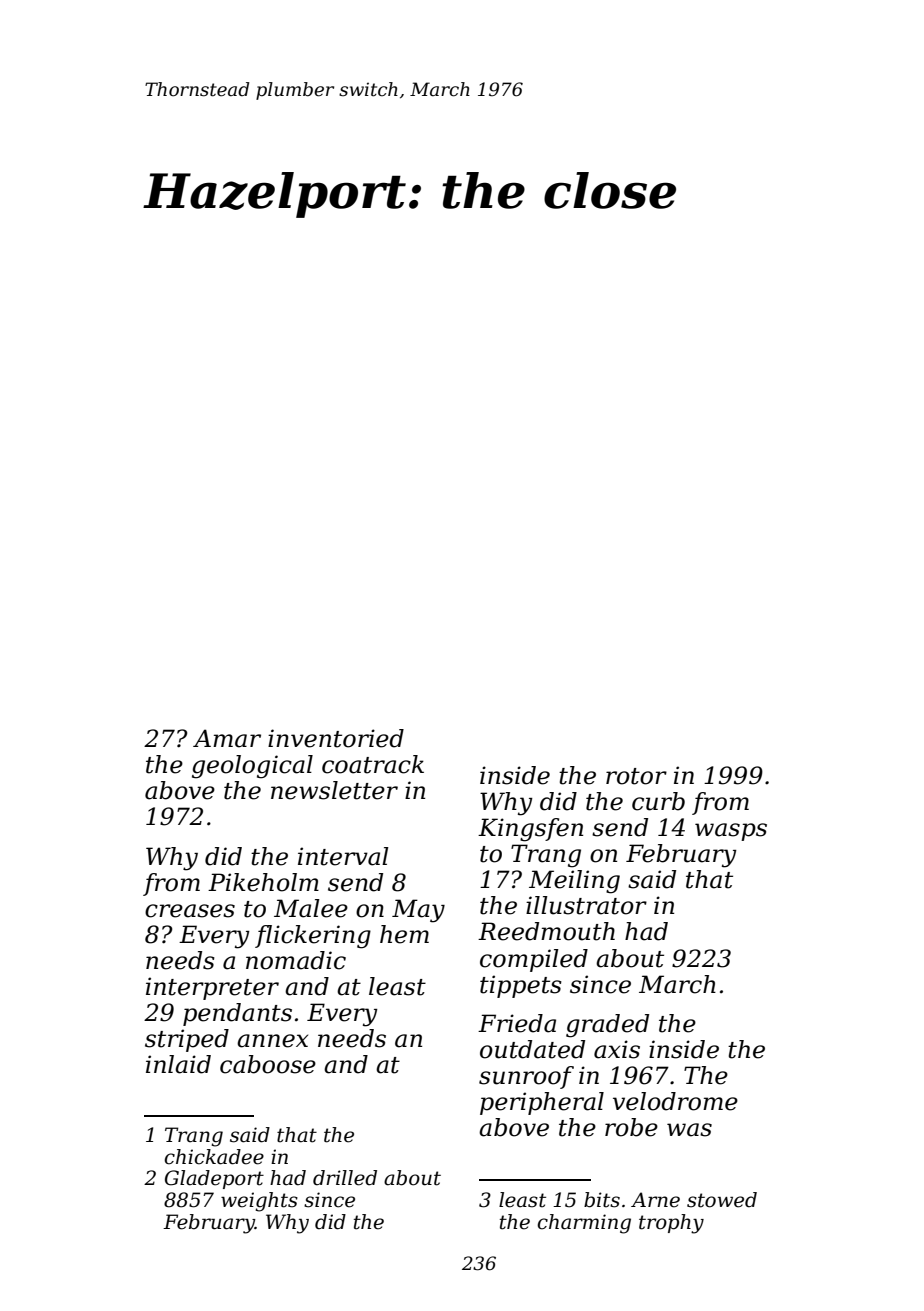 The width and height of the screenshot is (924, 1311). I want to click on curb, so click(658, 801).
